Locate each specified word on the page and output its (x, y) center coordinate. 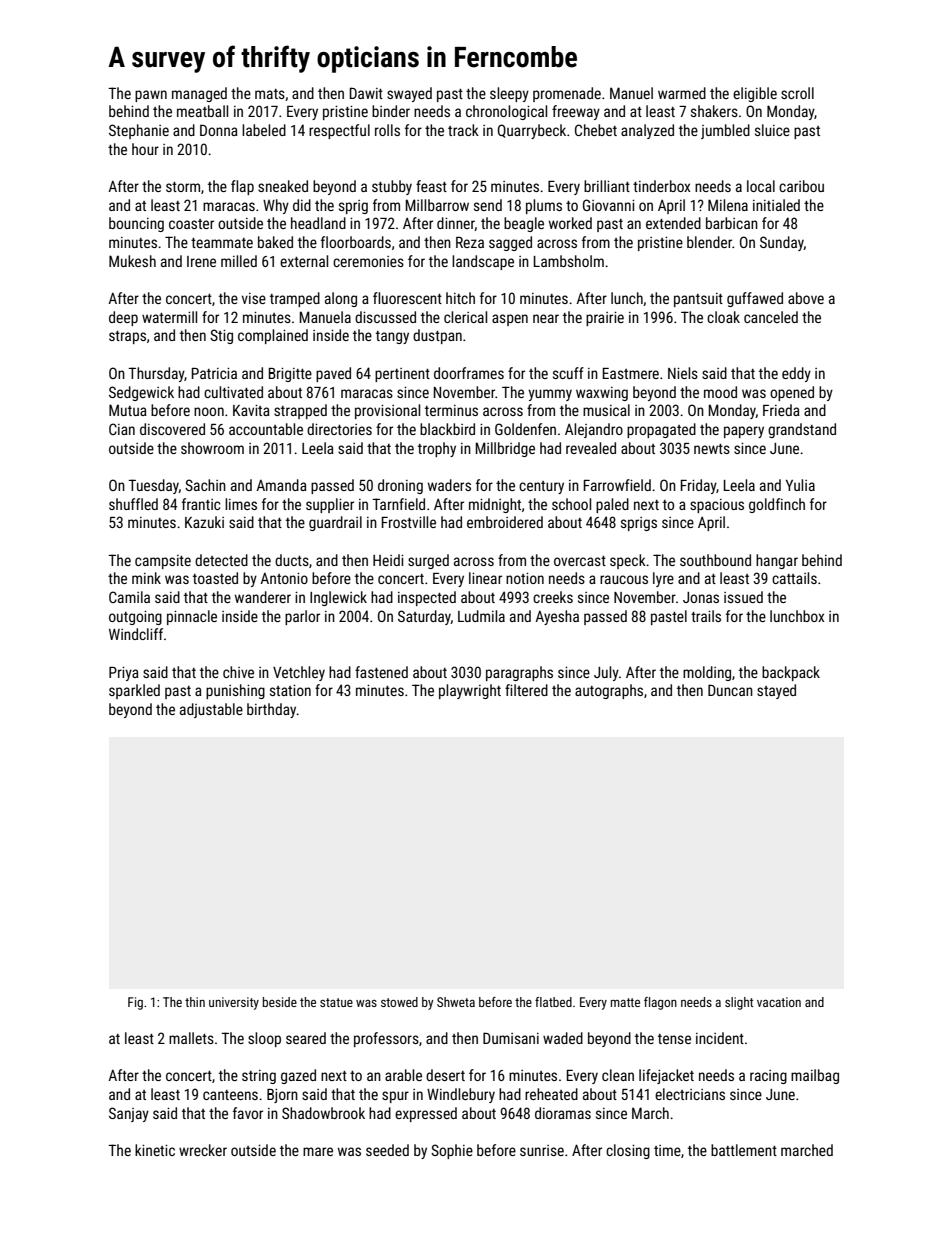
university (234, 1003)
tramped (295, 299)
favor (248, 1113)
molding (707, 673)
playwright (470, 691)
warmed (682, 93)
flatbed (553, 1002)
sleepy (509, 94)
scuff (568, 373)
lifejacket (666, 1076)
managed (199, 94)
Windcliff (136, 634)
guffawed (755, 299)
